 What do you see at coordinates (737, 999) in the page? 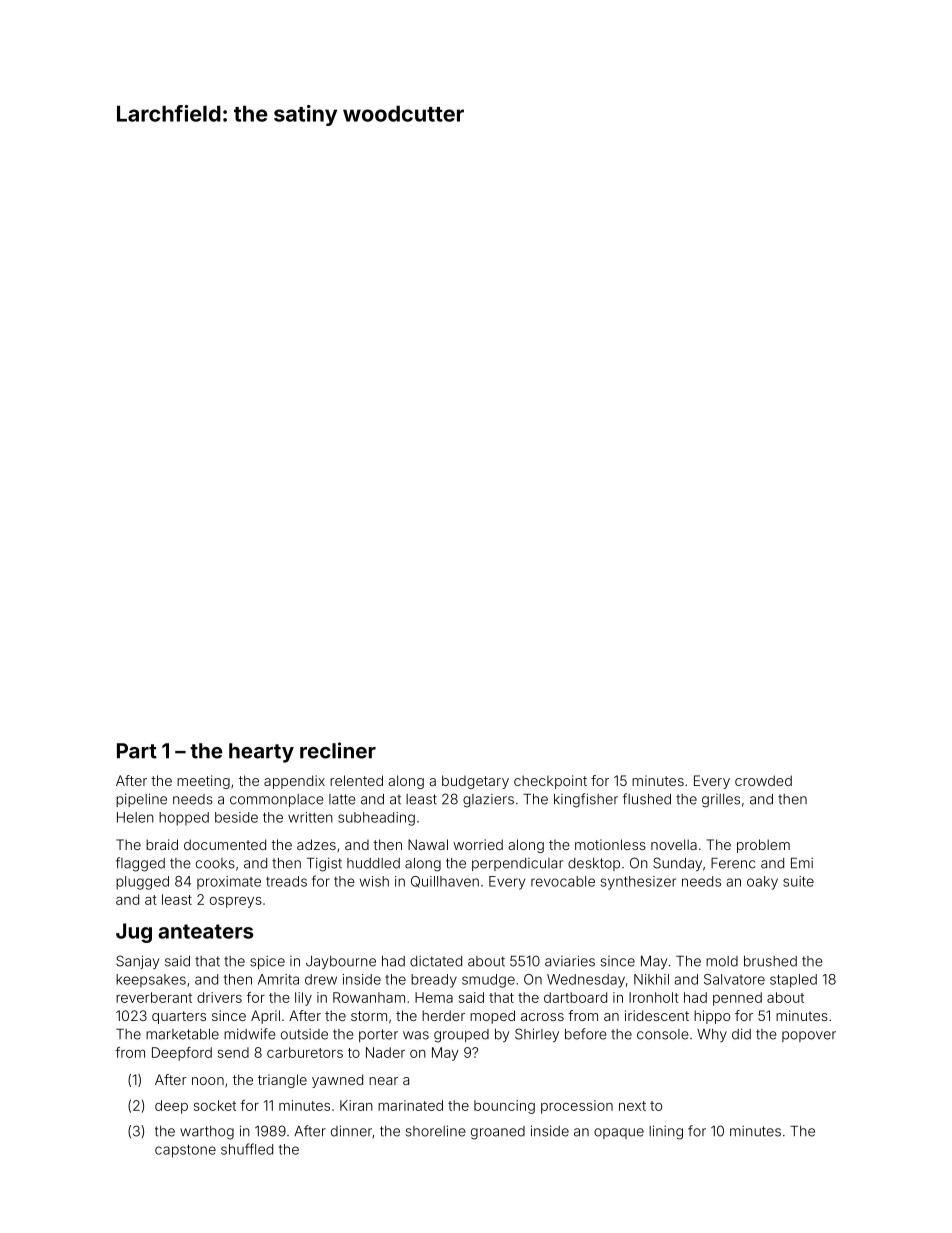
I see `penned` at bounding box center [737, 999].
